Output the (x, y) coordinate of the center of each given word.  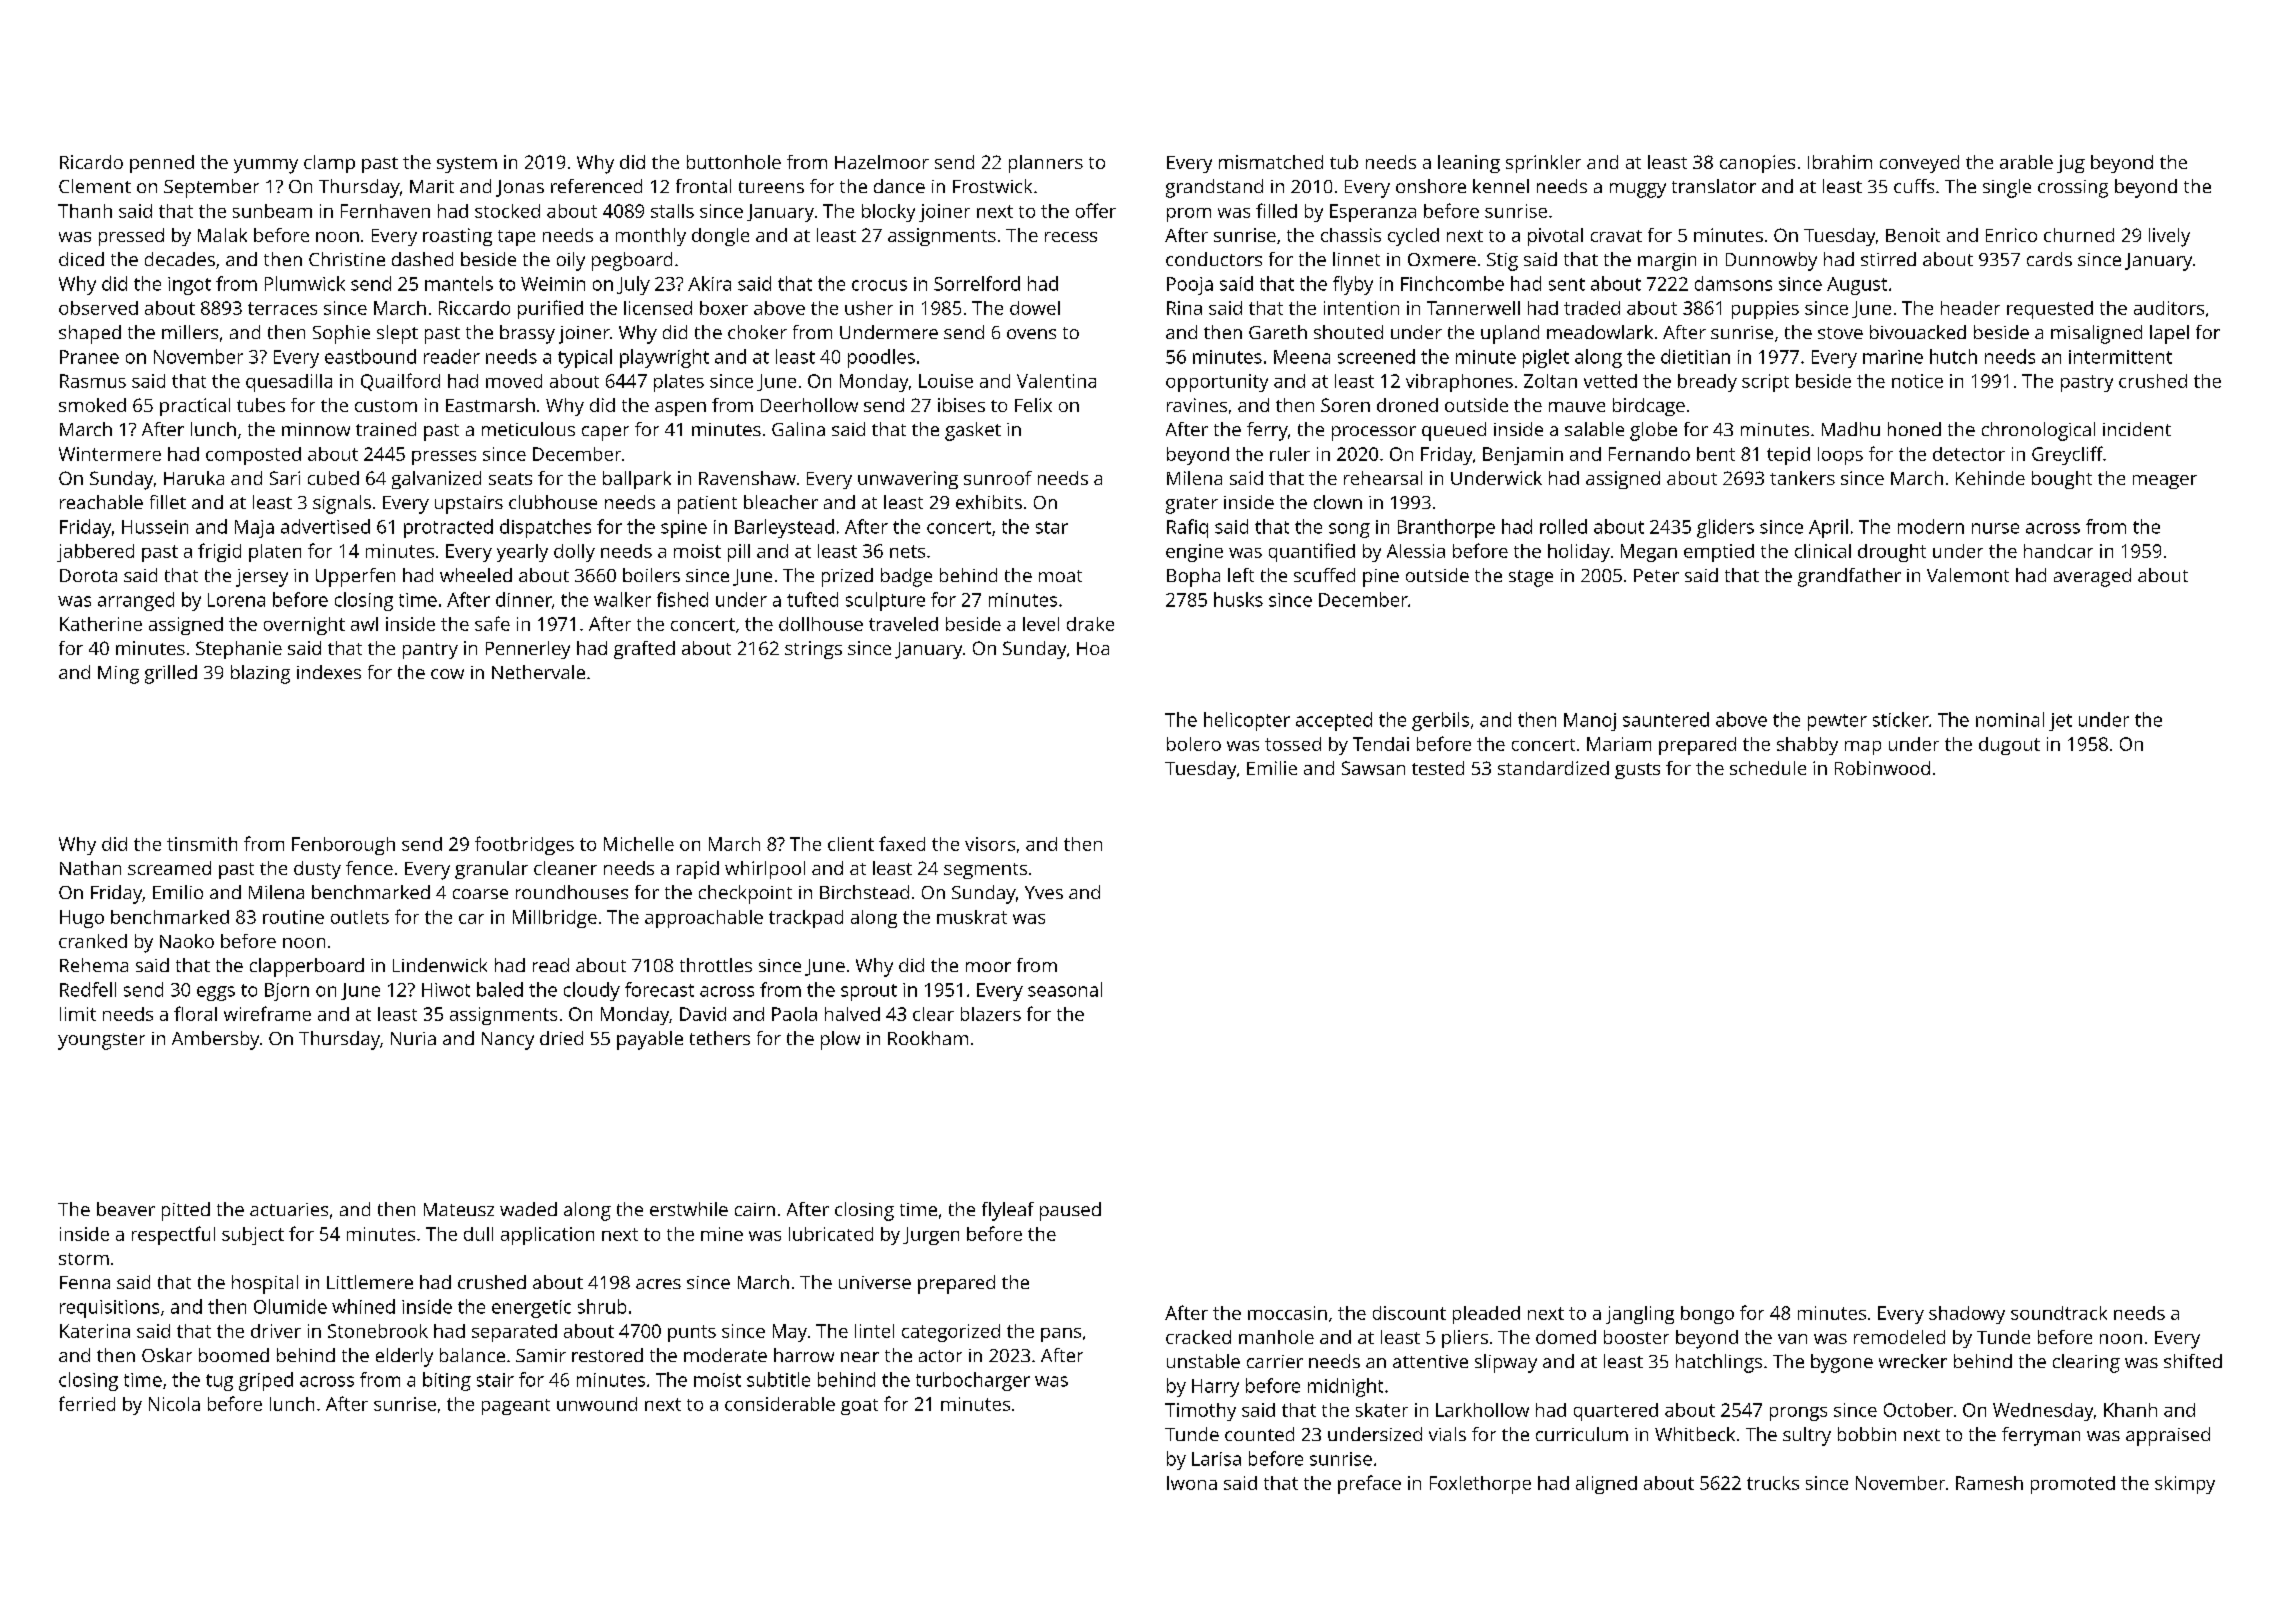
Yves (1044, 892)
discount (1409, 1313)
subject (253, 1236)
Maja (254, 529)
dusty (317, 870)
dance (899, 186)
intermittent (2120, 357)
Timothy (1200, 1412)
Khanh (2130, 1410)
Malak (222, 235)
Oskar (167, 1355)
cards (2049, 259)
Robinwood (1882, 768)
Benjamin (1523, 456)
